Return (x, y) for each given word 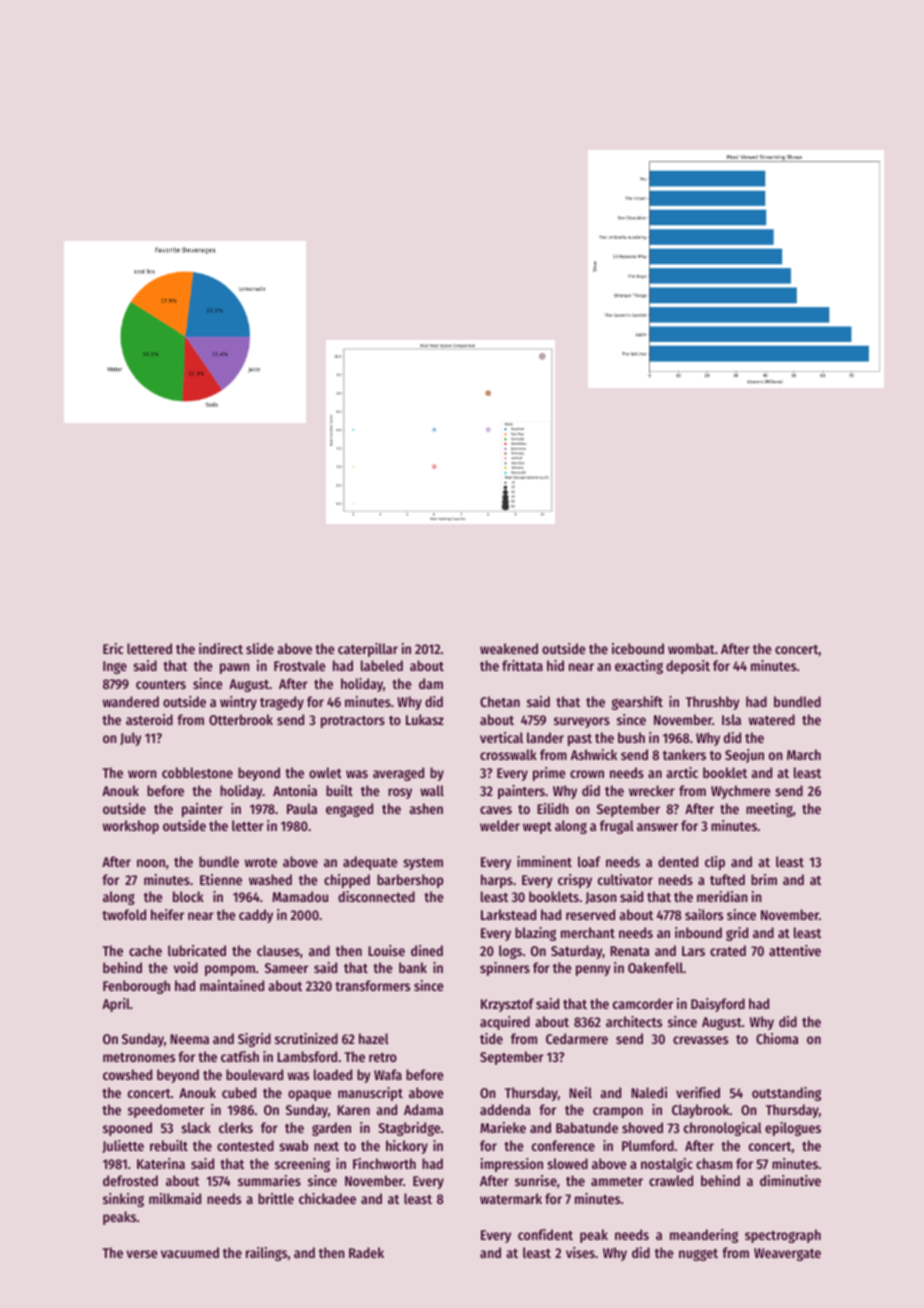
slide (260, 648)
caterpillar (368, 650)
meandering (704, 1236)
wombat (691, 648)
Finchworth (384, 1163)
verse (142, 1254)
